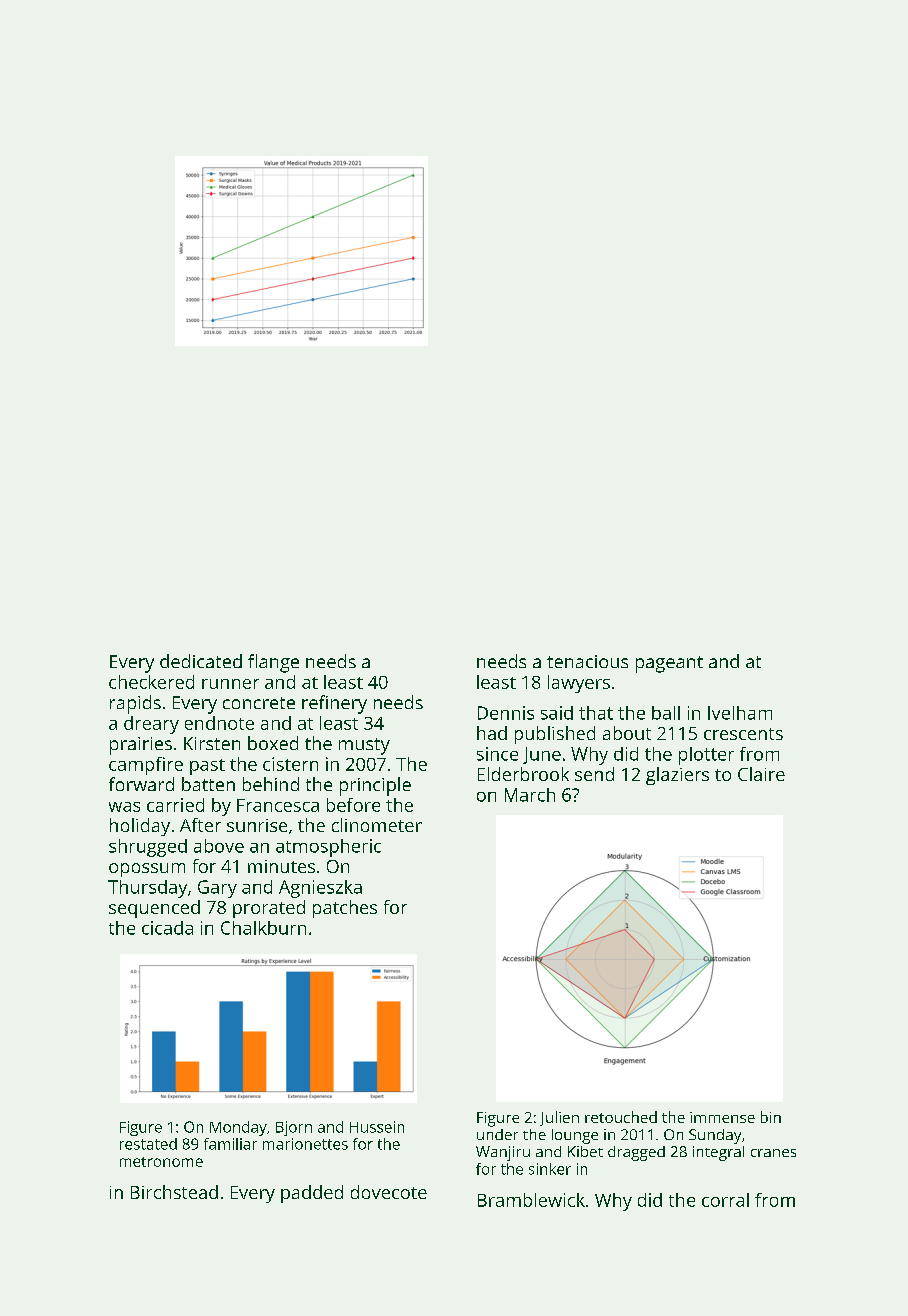 Image resolution: width=908 pixels, height=1316 pixels. Describe the element at coordinates (281, 866) in the screenshot. I see `minutes` at that location.
